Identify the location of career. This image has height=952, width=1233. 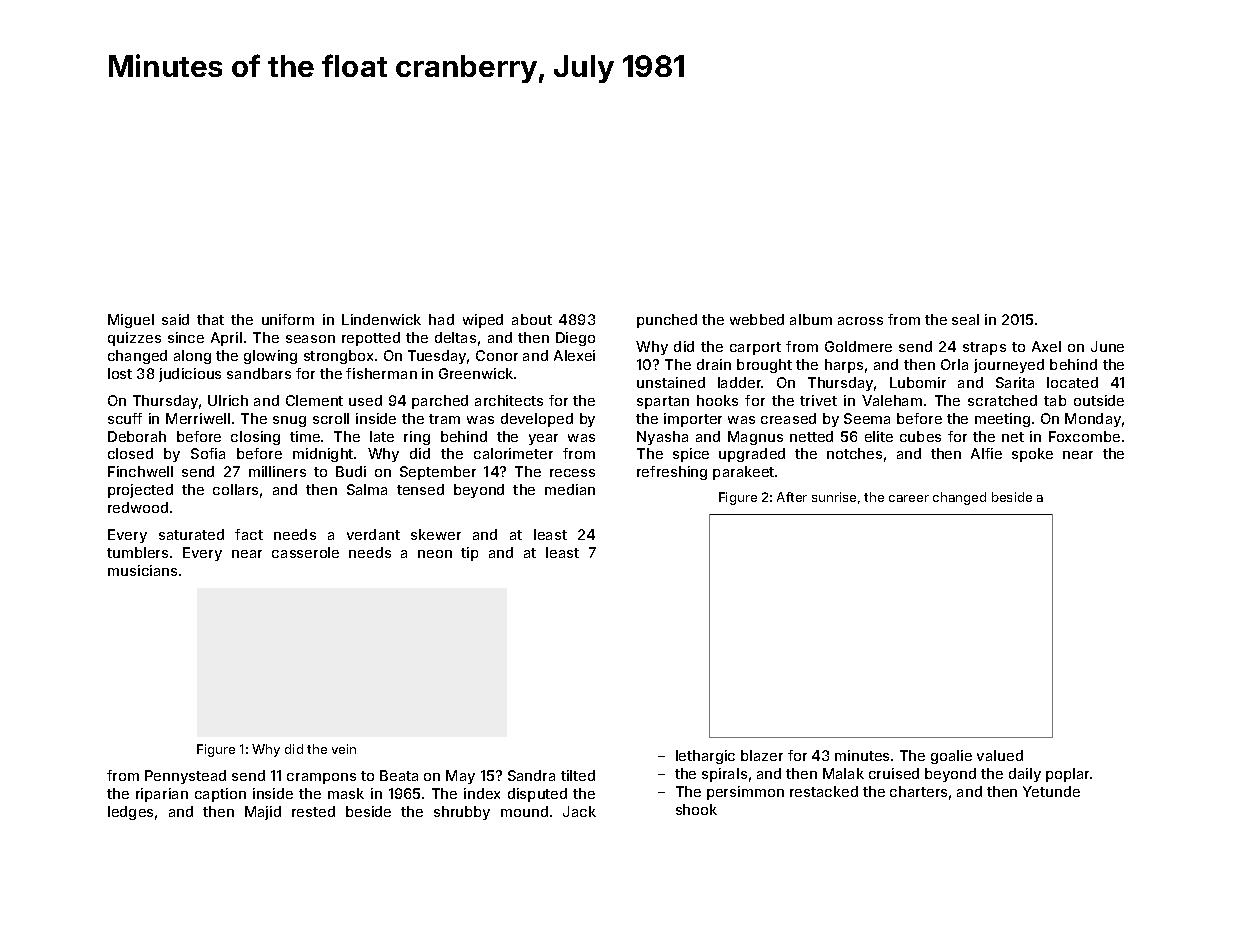
(909, 498).
